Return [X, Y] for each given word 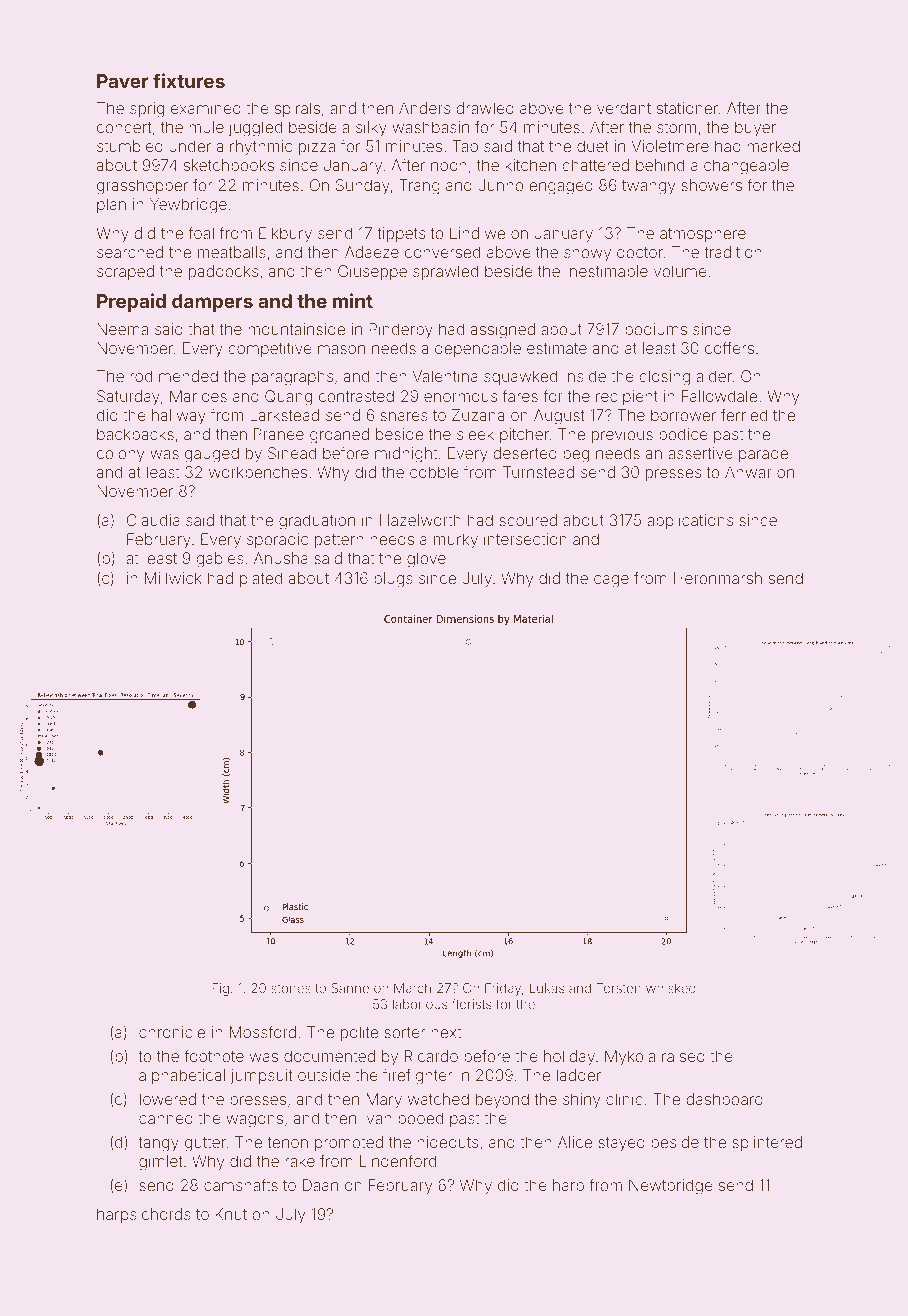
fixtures [189, 80]
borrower [683, 415]
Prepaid [131, 302]
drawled [485, 108]
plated [261, 579]
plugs [393, 580]
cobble [434, 472]
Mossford [263, 1032]
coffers [729, 348]
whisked [671, 988]
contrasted [356, 396]
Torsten [618, 988]
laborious [420, 1004]
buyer [755, 129]
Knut [231, 1214]
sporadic [277, 540]
